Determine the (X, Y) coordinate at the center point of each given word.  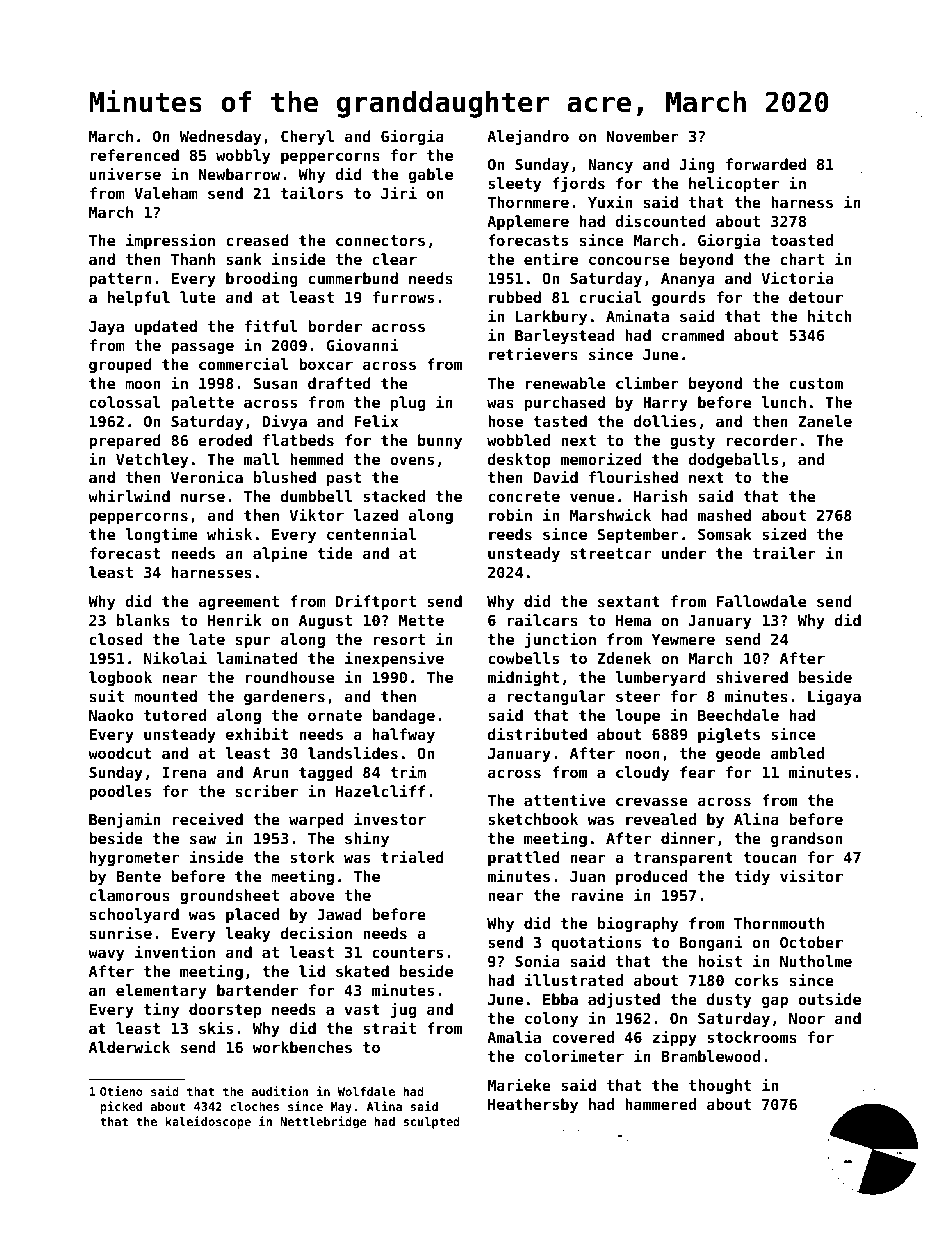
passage (202, 348)
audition (280, 1091)
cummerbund (353, 278)
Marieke (519, 1084)
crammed (693, 335)
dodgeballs (733, 460)
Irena (184, 772)
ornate (335, 715)
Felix (376, 420)
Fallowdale (761, 601)
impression (170, 241)
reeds (510, 534)
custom (816, 383)
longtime (161, 535)
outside (829, 998)
